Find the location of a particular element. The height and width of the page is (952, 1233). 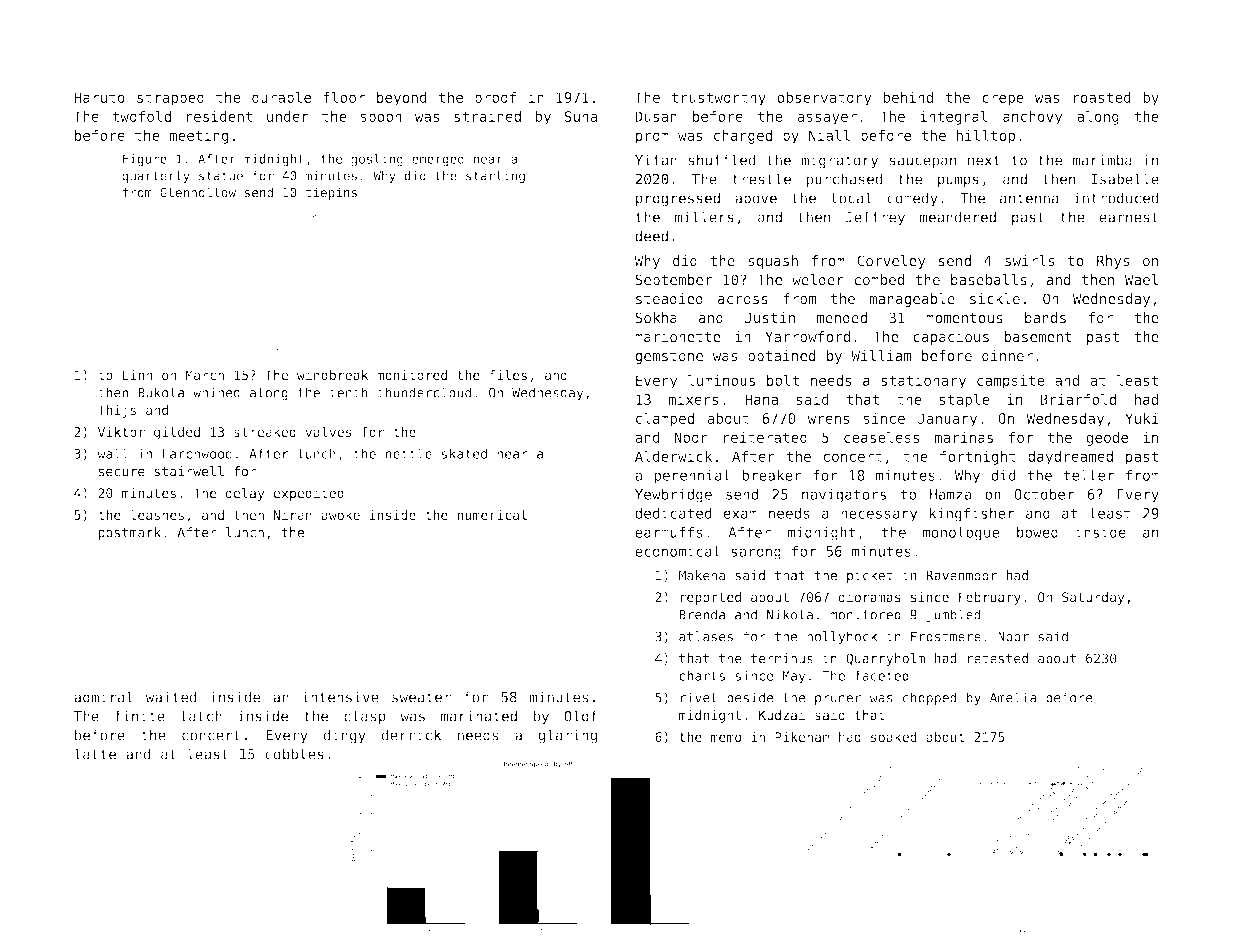

Amelia is located at coordinates (1013, 697).
